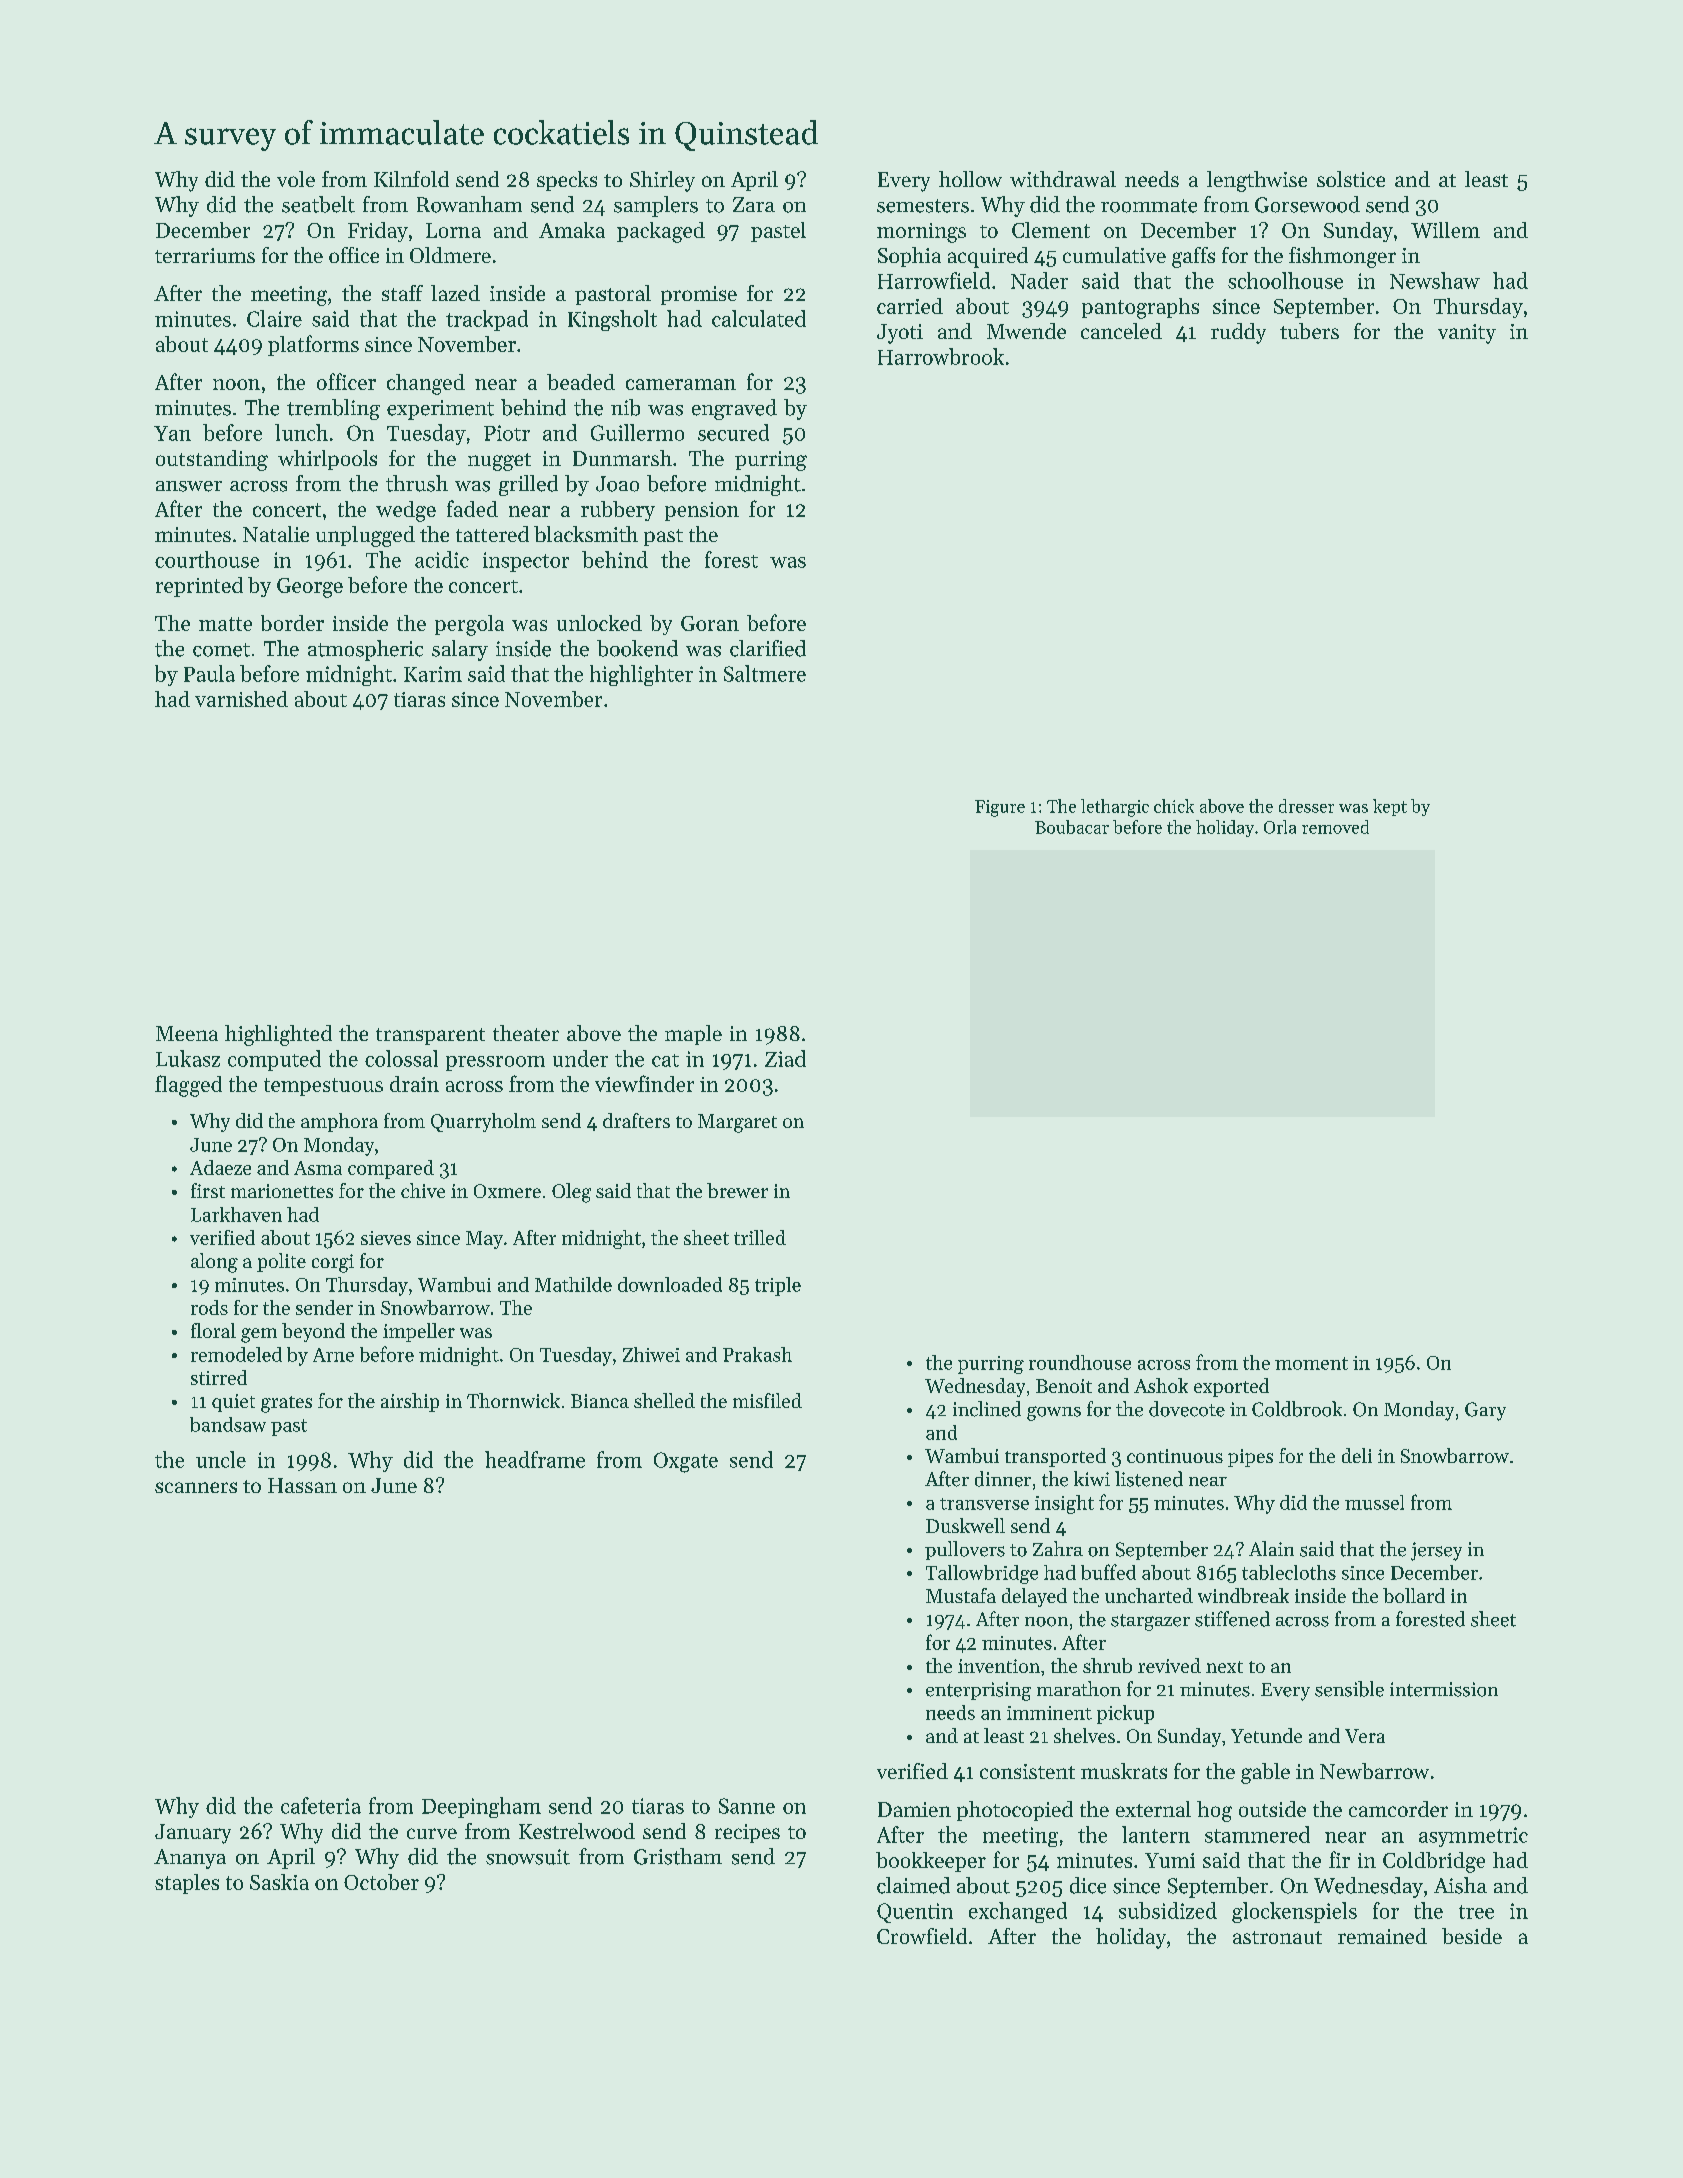 The height and width of the screenshot is (2178, 1683). I want to click on Figure, so click(1000, 808).
